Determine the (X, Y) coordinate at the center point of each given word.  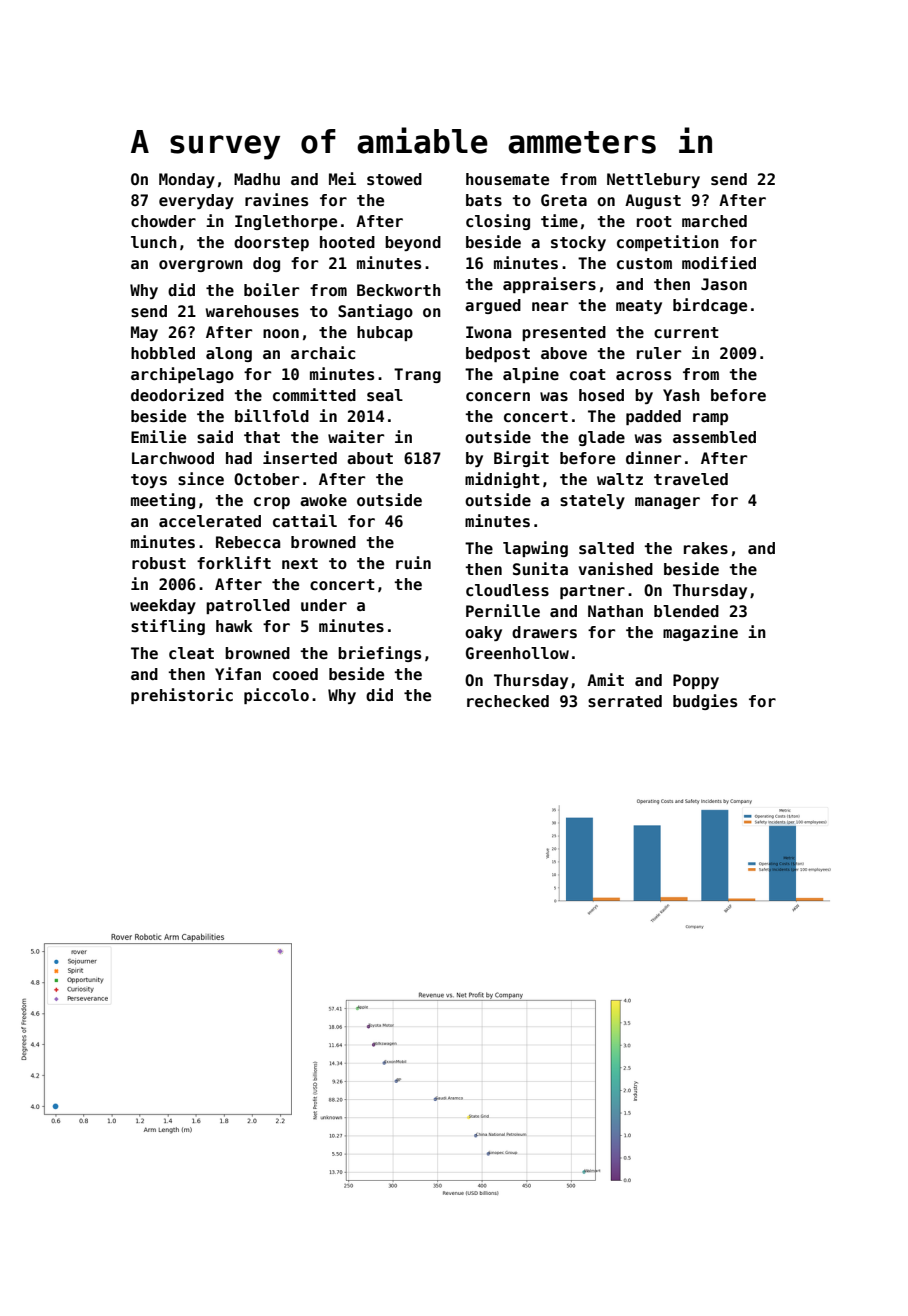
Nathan (615, 611)
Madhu (257, 179)
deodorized (177, 394)
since (201, 478)
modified (719, 262)
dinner (653, 457)
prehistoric (182, 696)
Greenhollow (517, 653)
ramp (710, 419)
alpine (531, 375)
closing (498, 222)
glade (601, 438)
